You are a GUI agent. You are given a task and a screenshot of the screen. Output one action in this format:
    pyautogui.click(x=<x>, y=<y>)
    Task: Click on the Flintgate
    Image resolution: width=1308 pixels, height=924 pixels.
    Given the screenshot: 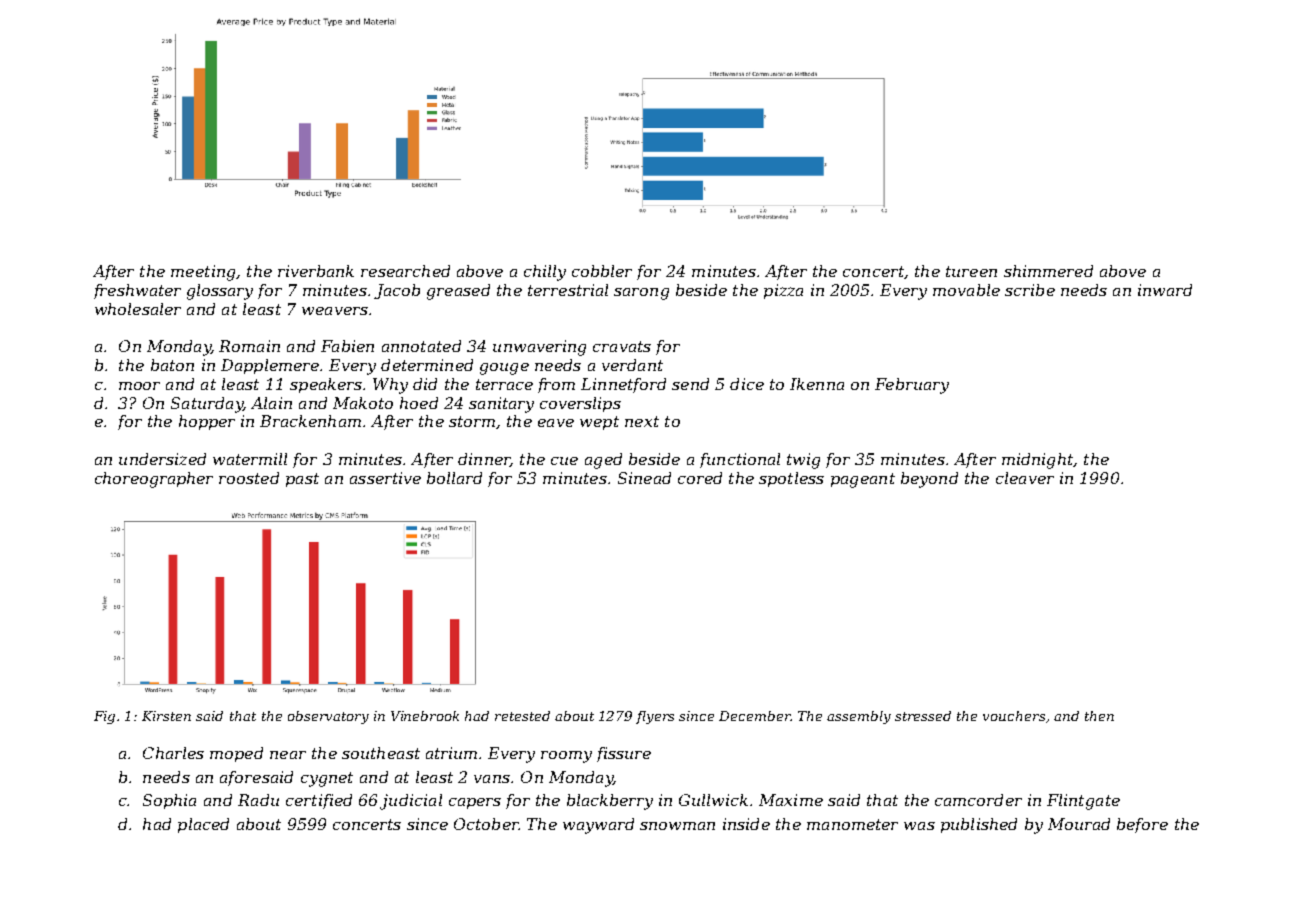 What is the action you would take?
    pyautogui.click(x=1083, y=802)
